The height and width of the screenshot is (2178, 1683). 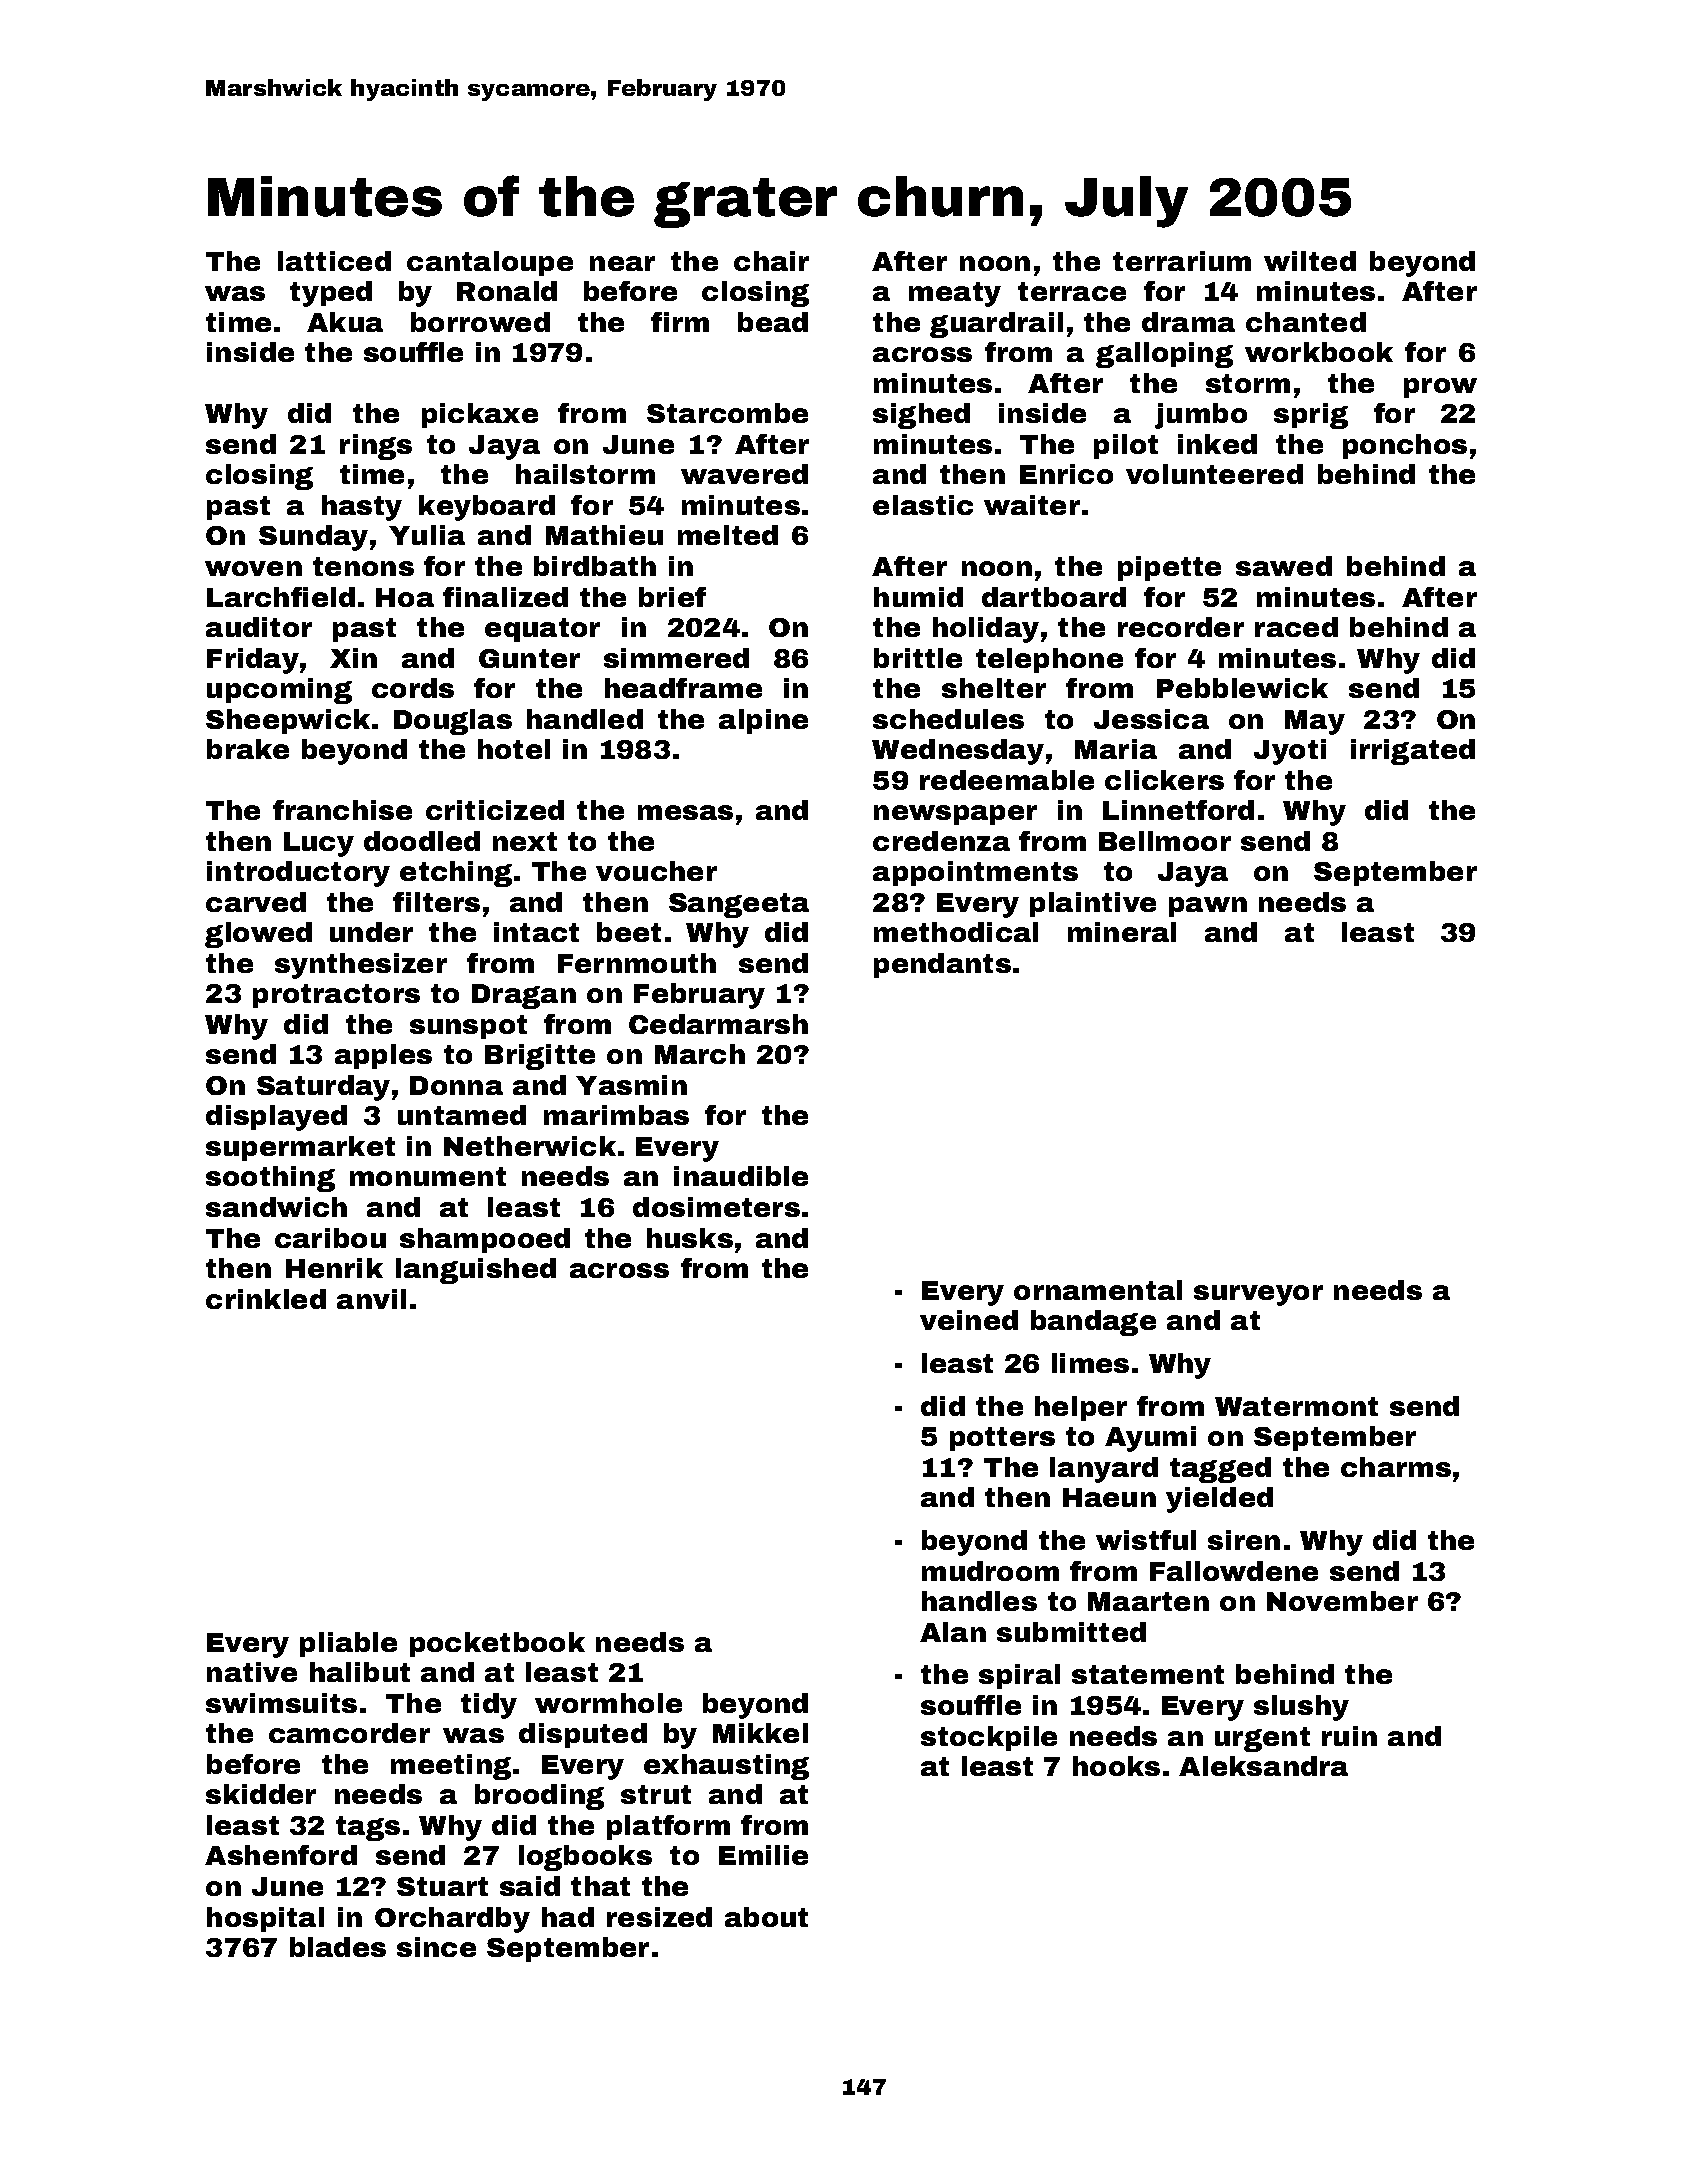 I want to click on chair, so click(x=771, y=261).
